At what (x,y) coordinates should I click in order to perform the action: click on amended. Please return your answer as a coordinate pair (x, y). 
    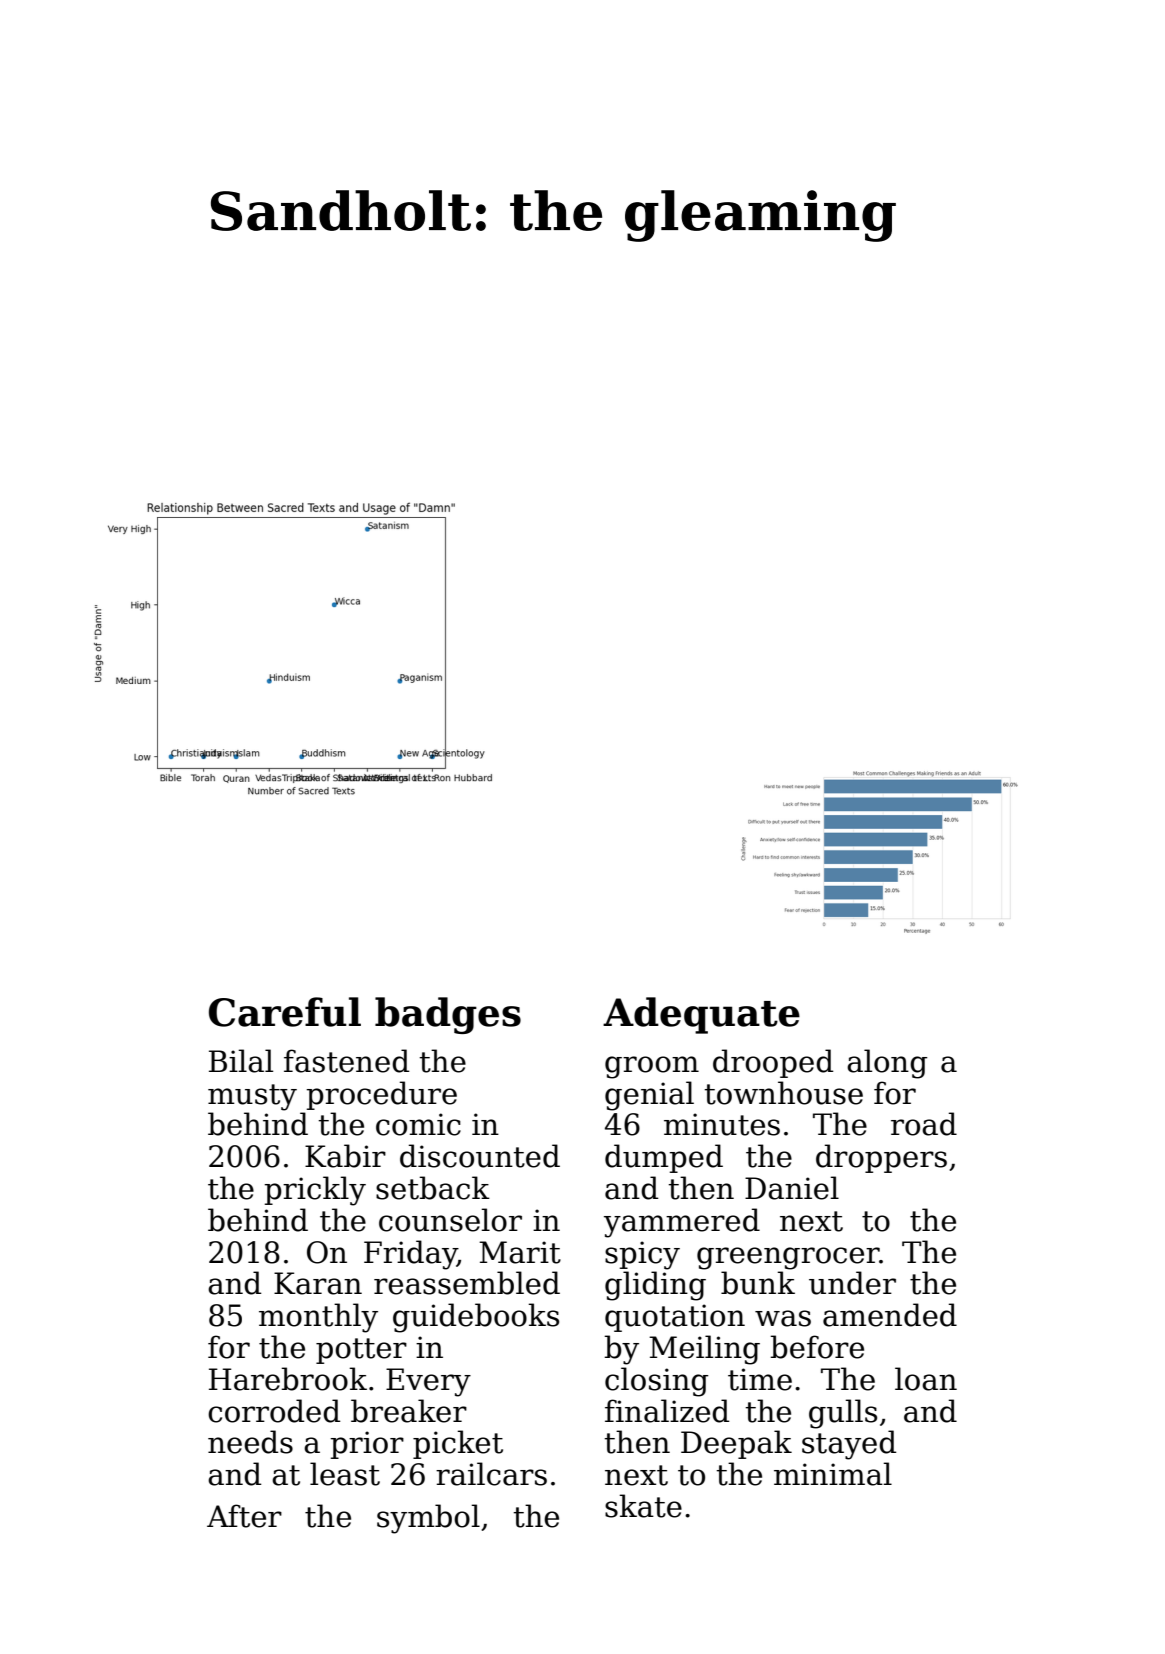
    Looking at the image, I should click on (890, 1315).
